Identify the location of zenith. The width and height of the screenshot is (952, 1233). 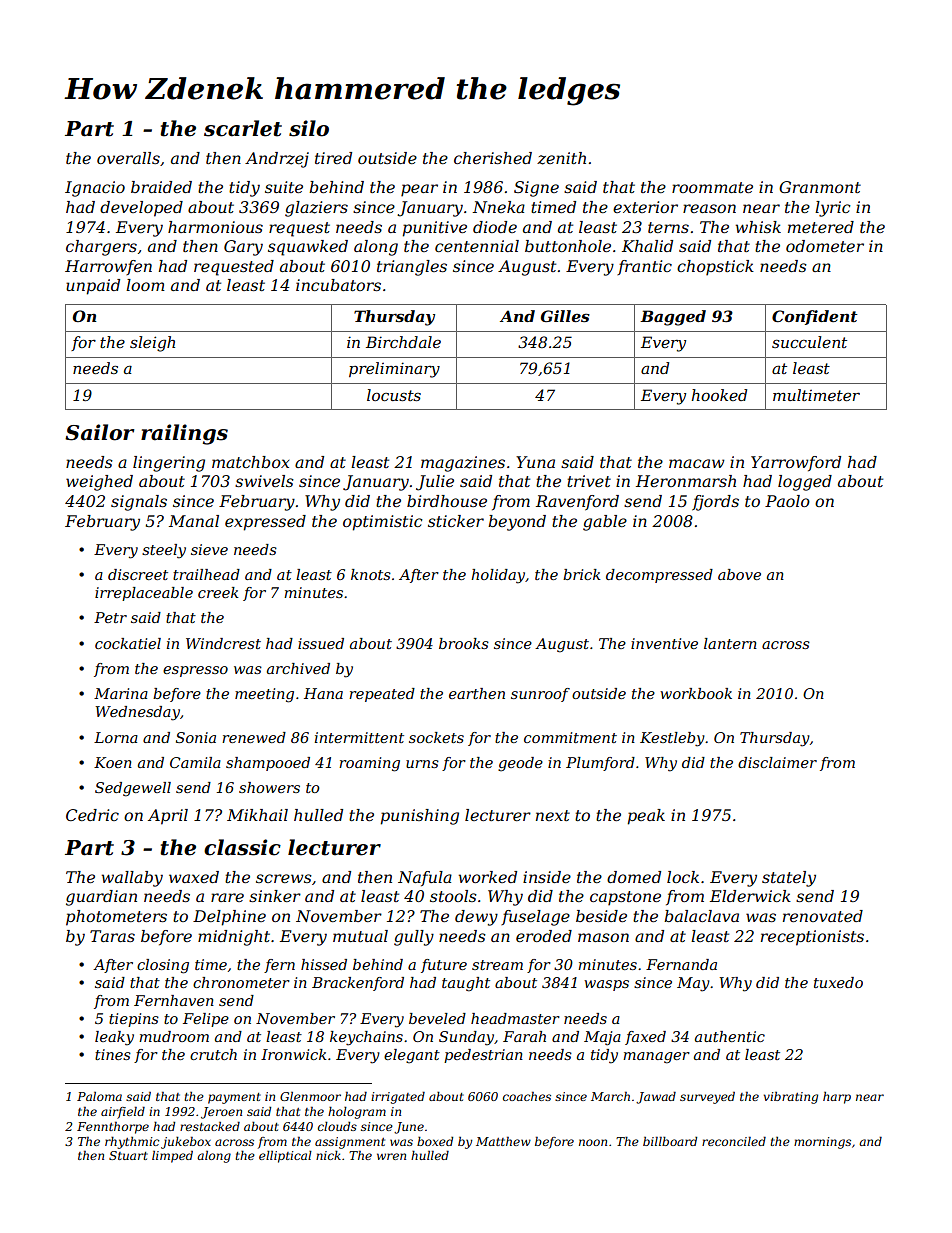
(561, 158).
